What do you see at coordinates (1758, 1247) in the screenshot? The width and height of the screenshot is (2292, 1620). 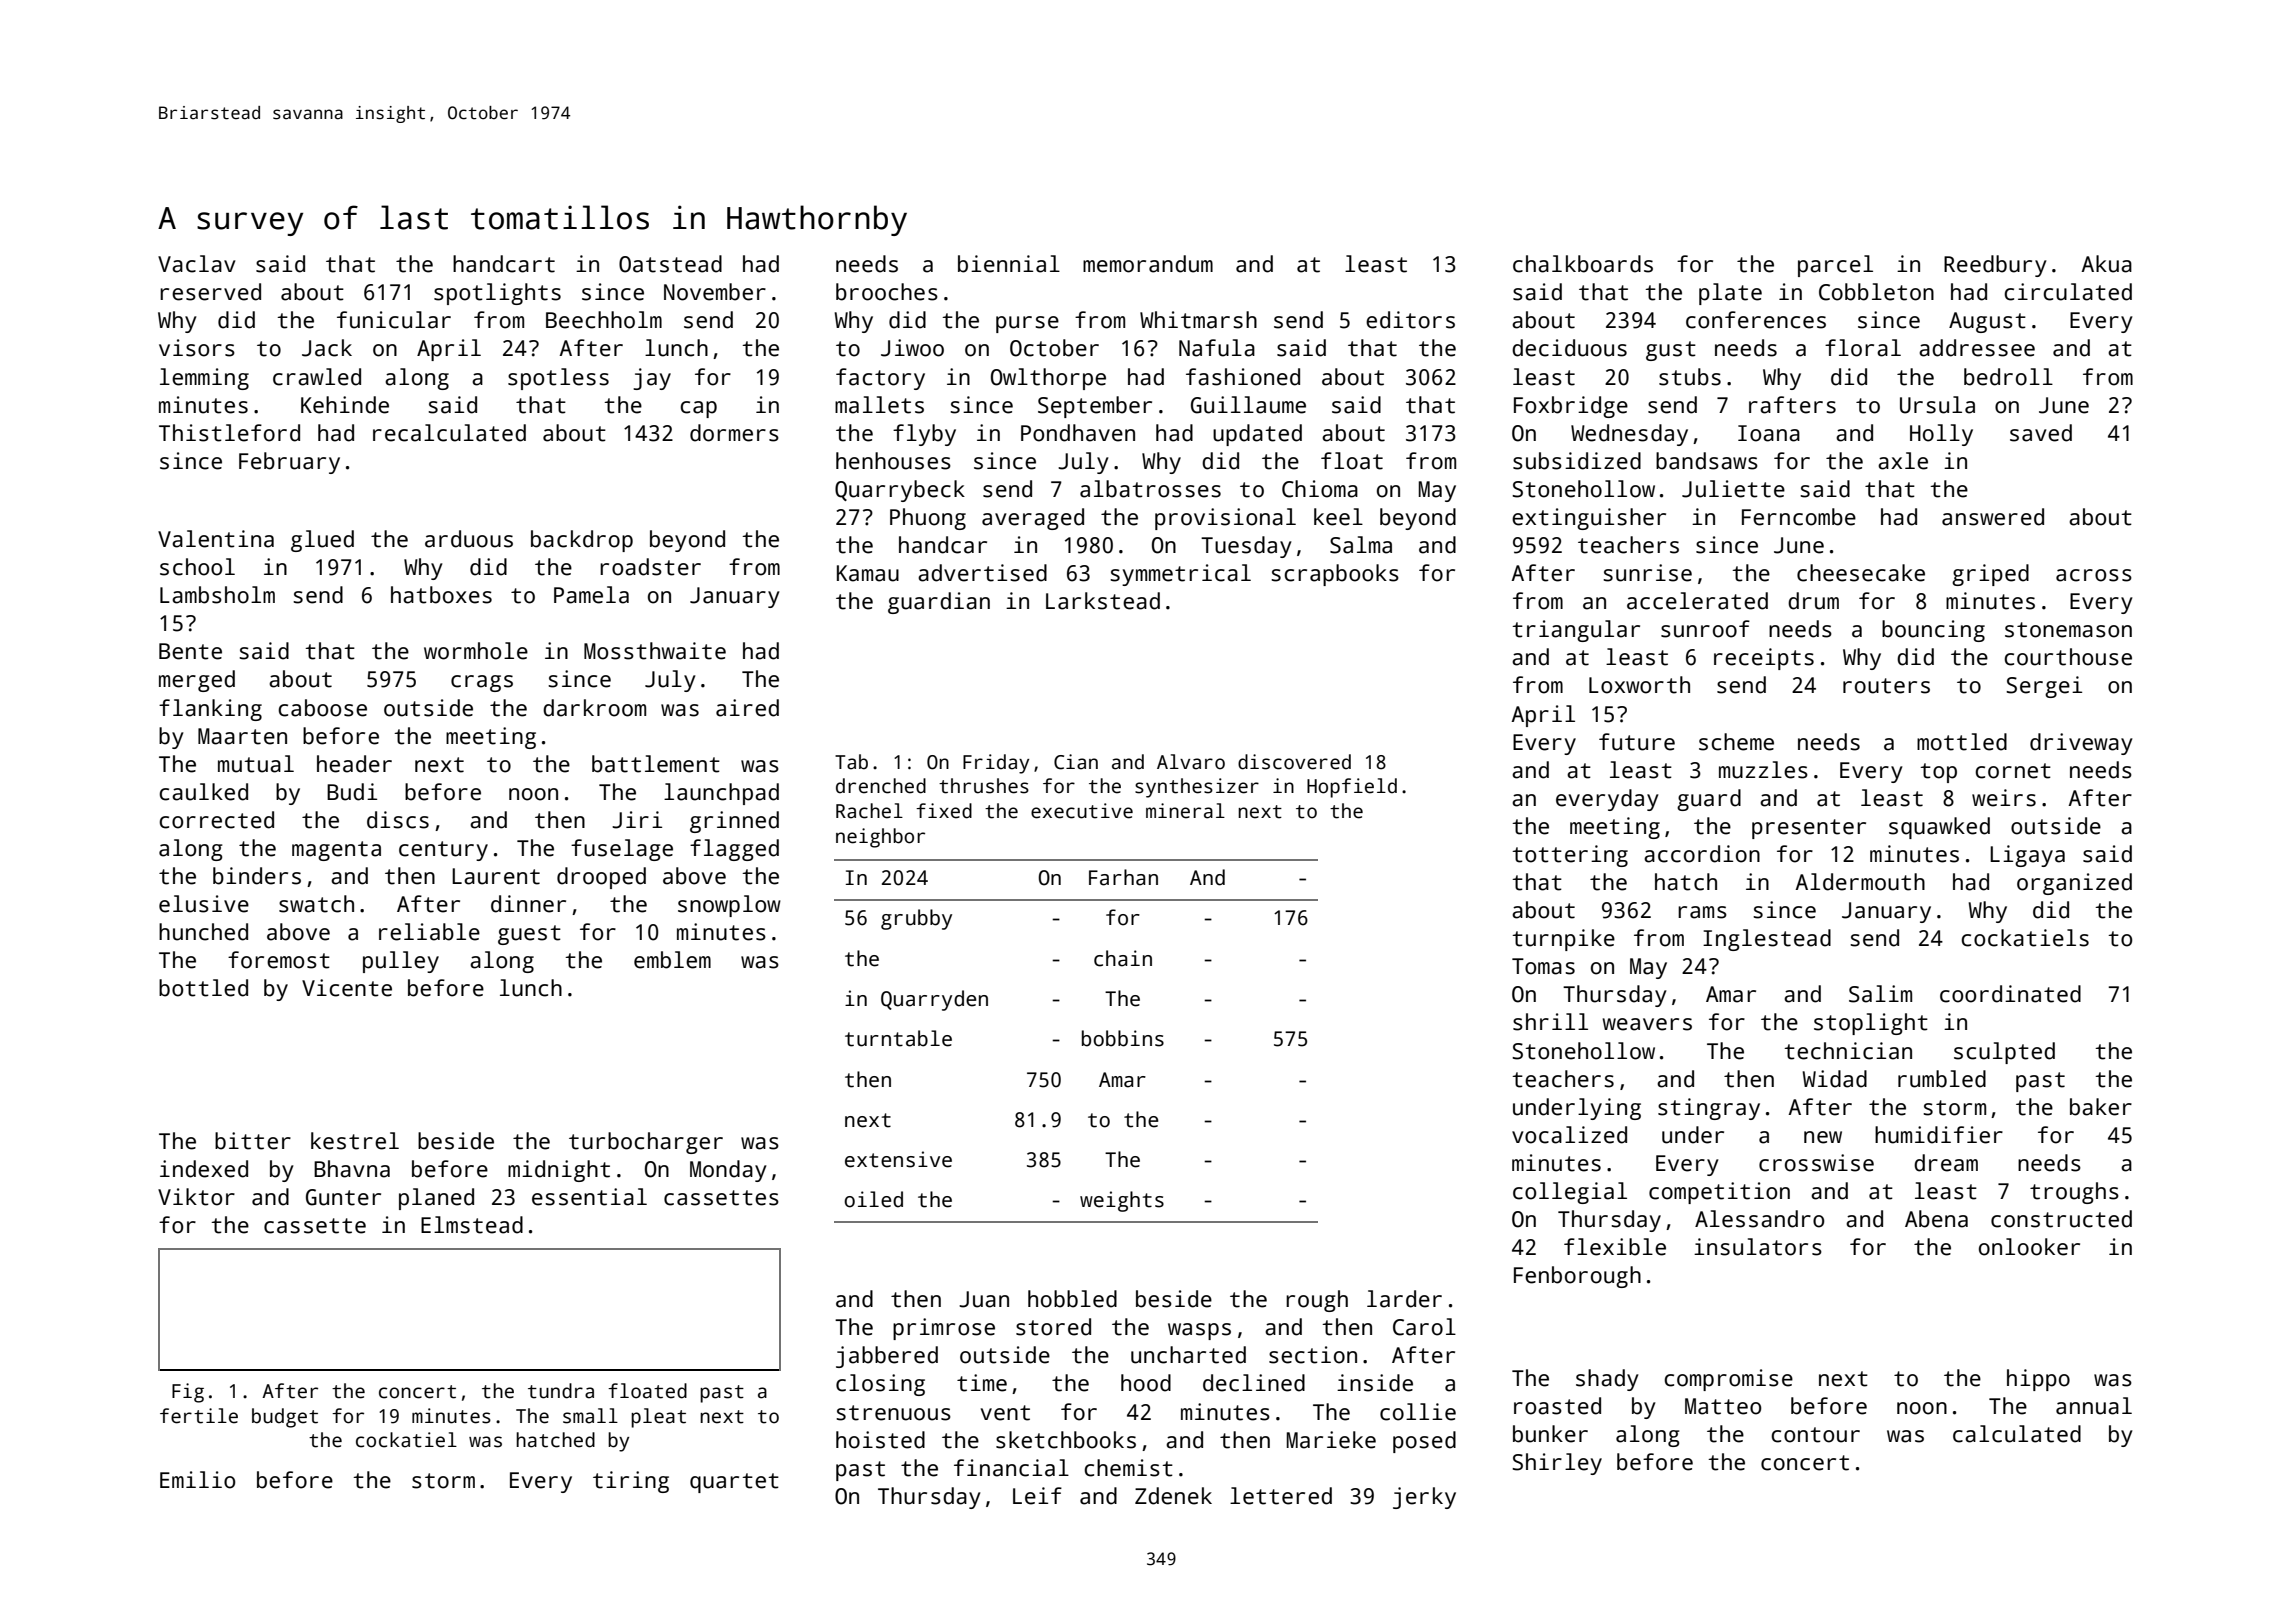 I see `insulators` at bounding box center [1758, 1247].
